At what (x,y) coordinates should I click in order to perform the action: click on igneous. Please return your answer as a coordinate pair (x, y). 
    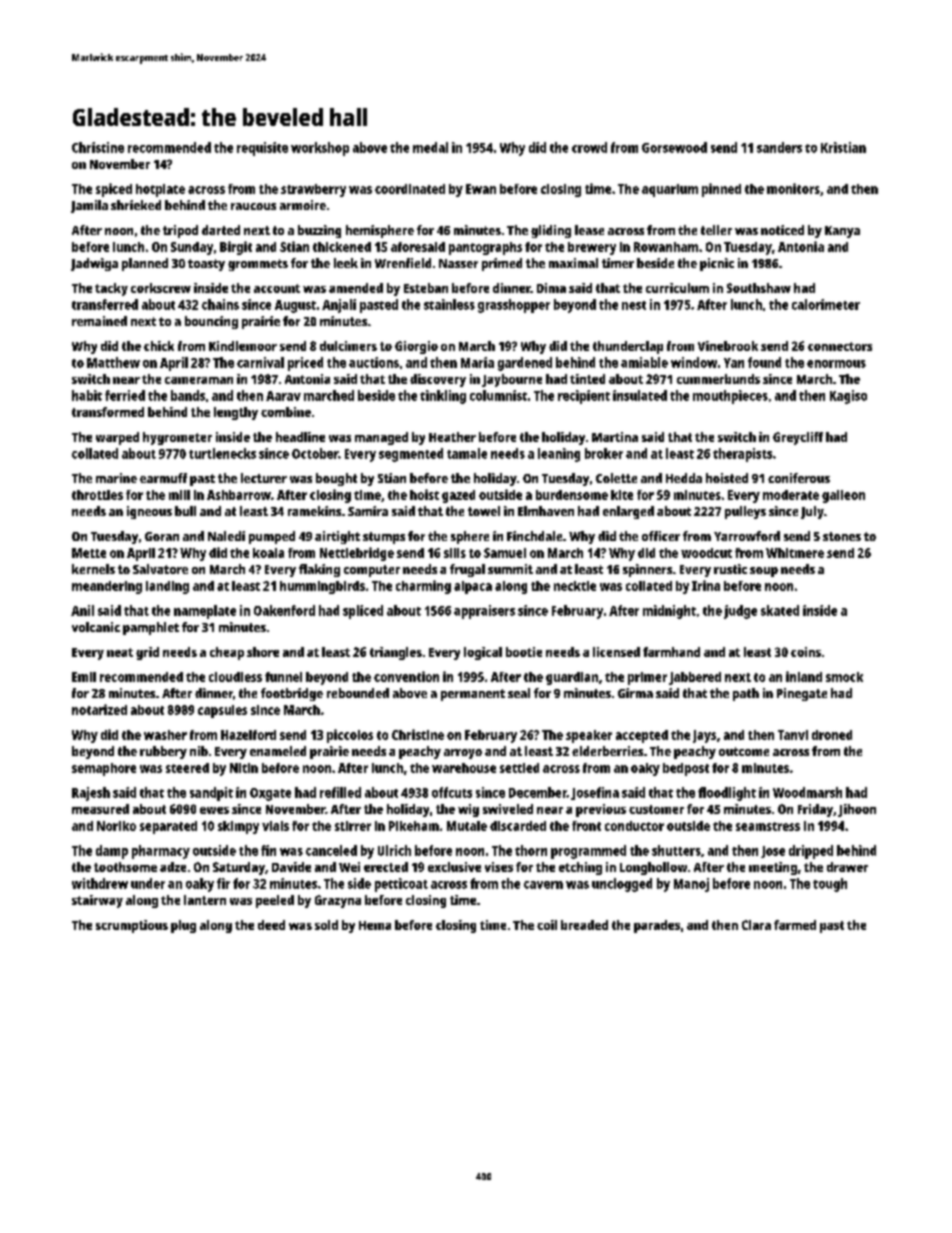
    Looking at the image, I should click on (149, 512).
